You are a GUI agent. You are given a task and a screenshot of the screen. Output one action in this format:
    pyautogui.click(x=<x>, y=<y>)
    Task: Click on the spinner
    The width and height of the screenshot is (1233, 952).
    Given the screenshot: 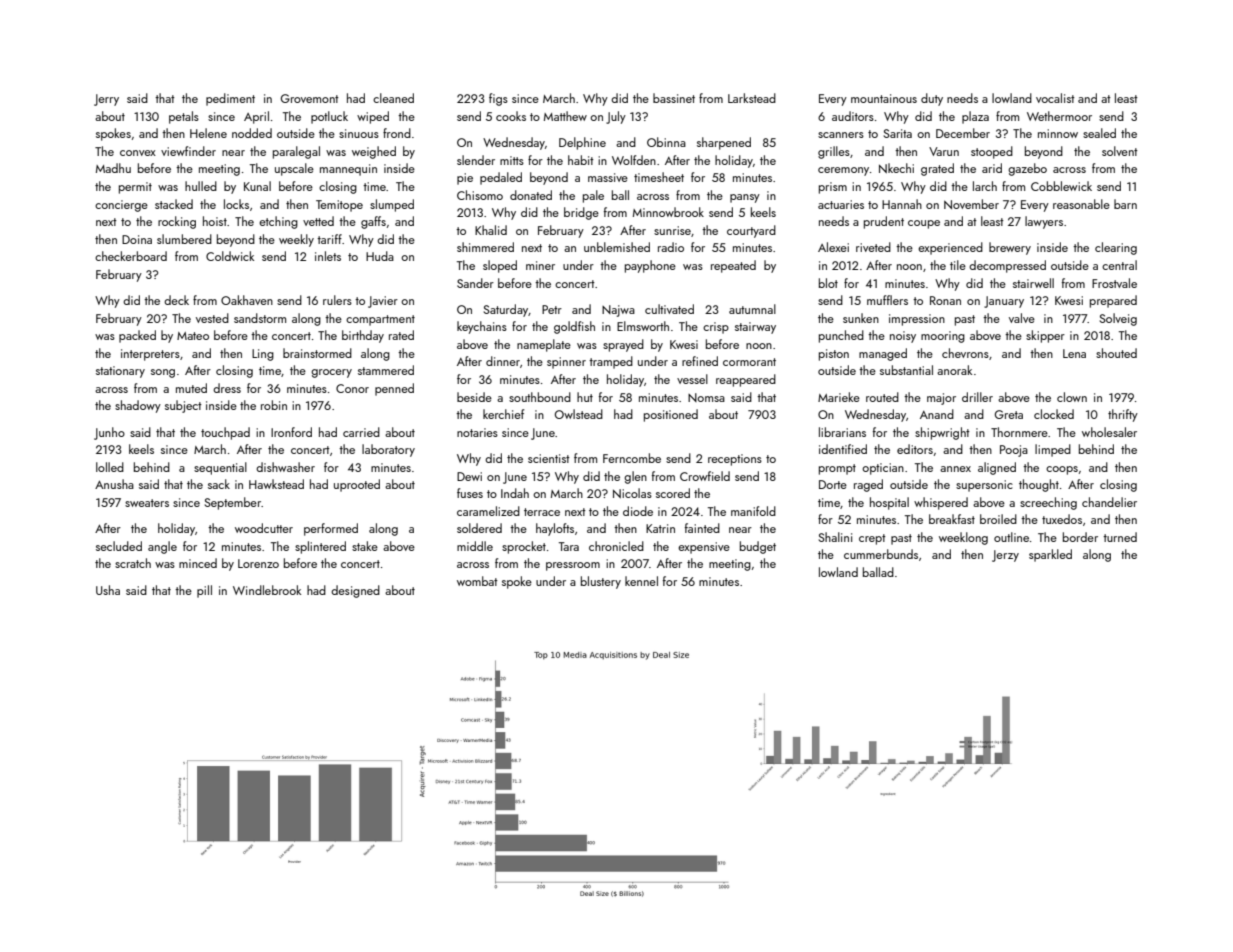 What is the action you would take?
    pyautogui.click(x=566, y=363)
